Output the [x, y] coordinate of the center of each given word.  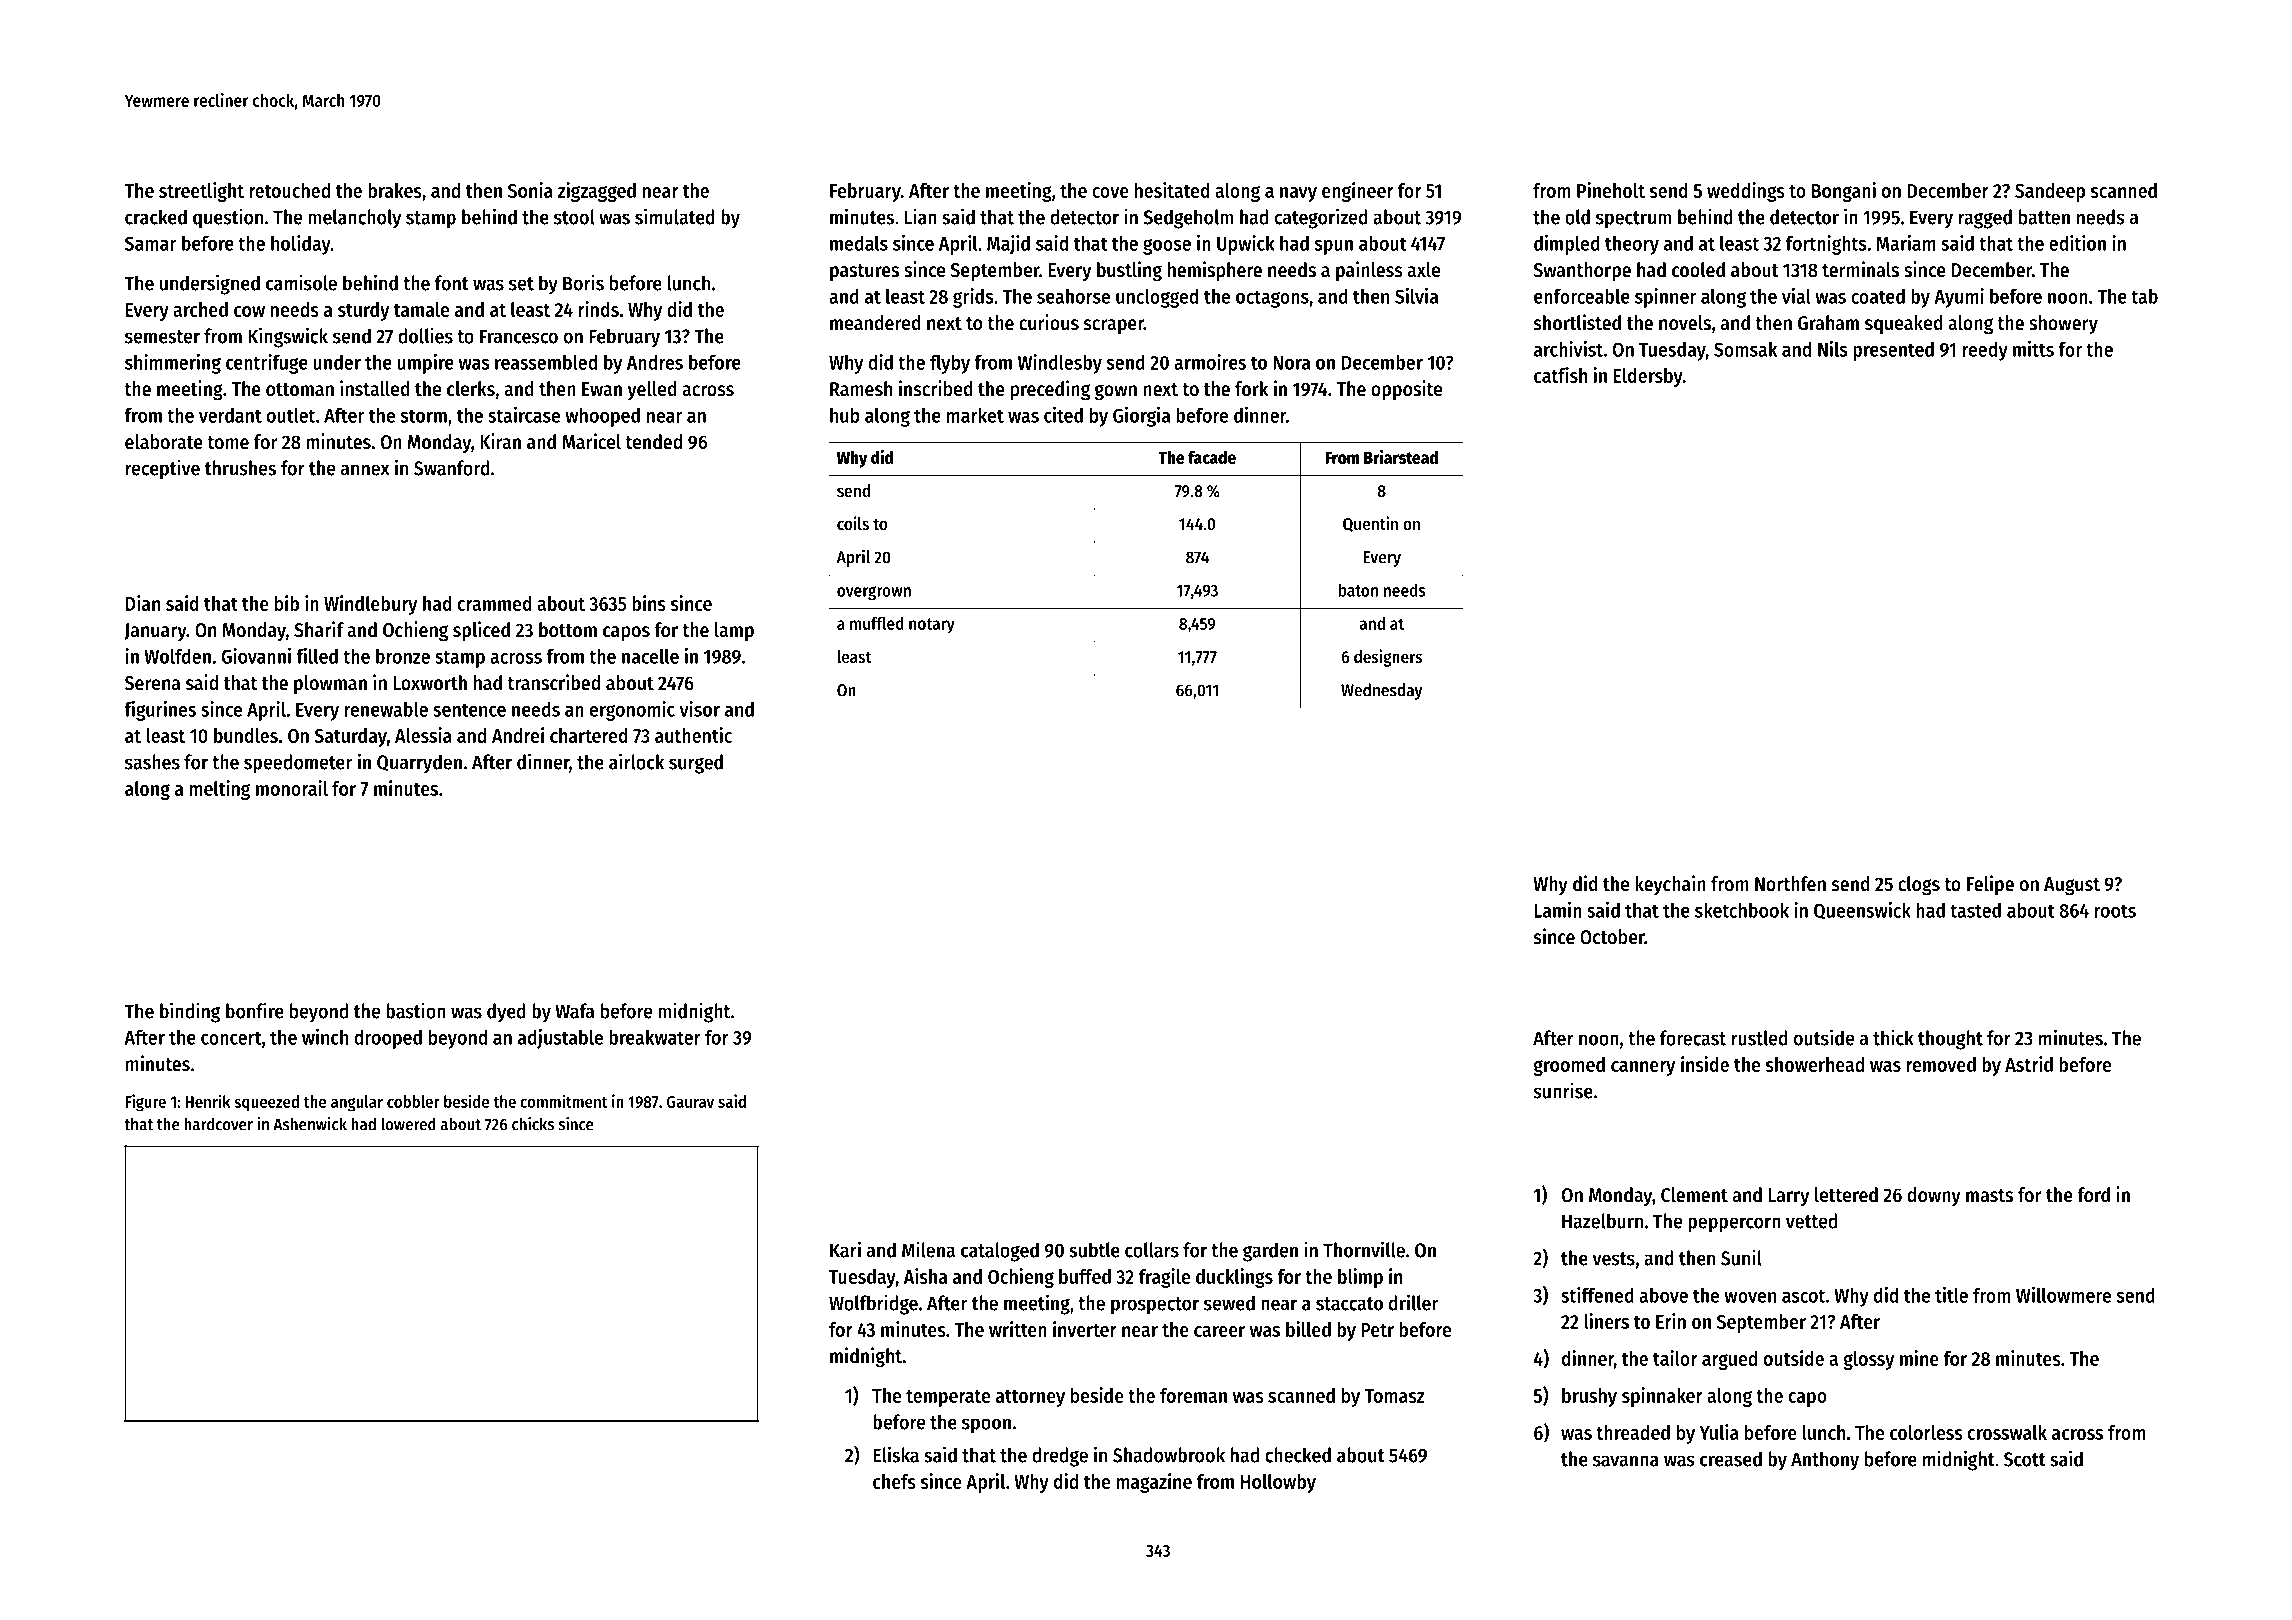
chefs [894, 1481]
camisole [301, 282]
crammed [495, 603]
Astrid [2029, 1064]
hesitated [1172, 190]
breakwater [655, 1037]
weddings [1746, 192]
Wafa [574, 1011]
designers [1388, 658]
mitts [2033, 349]
